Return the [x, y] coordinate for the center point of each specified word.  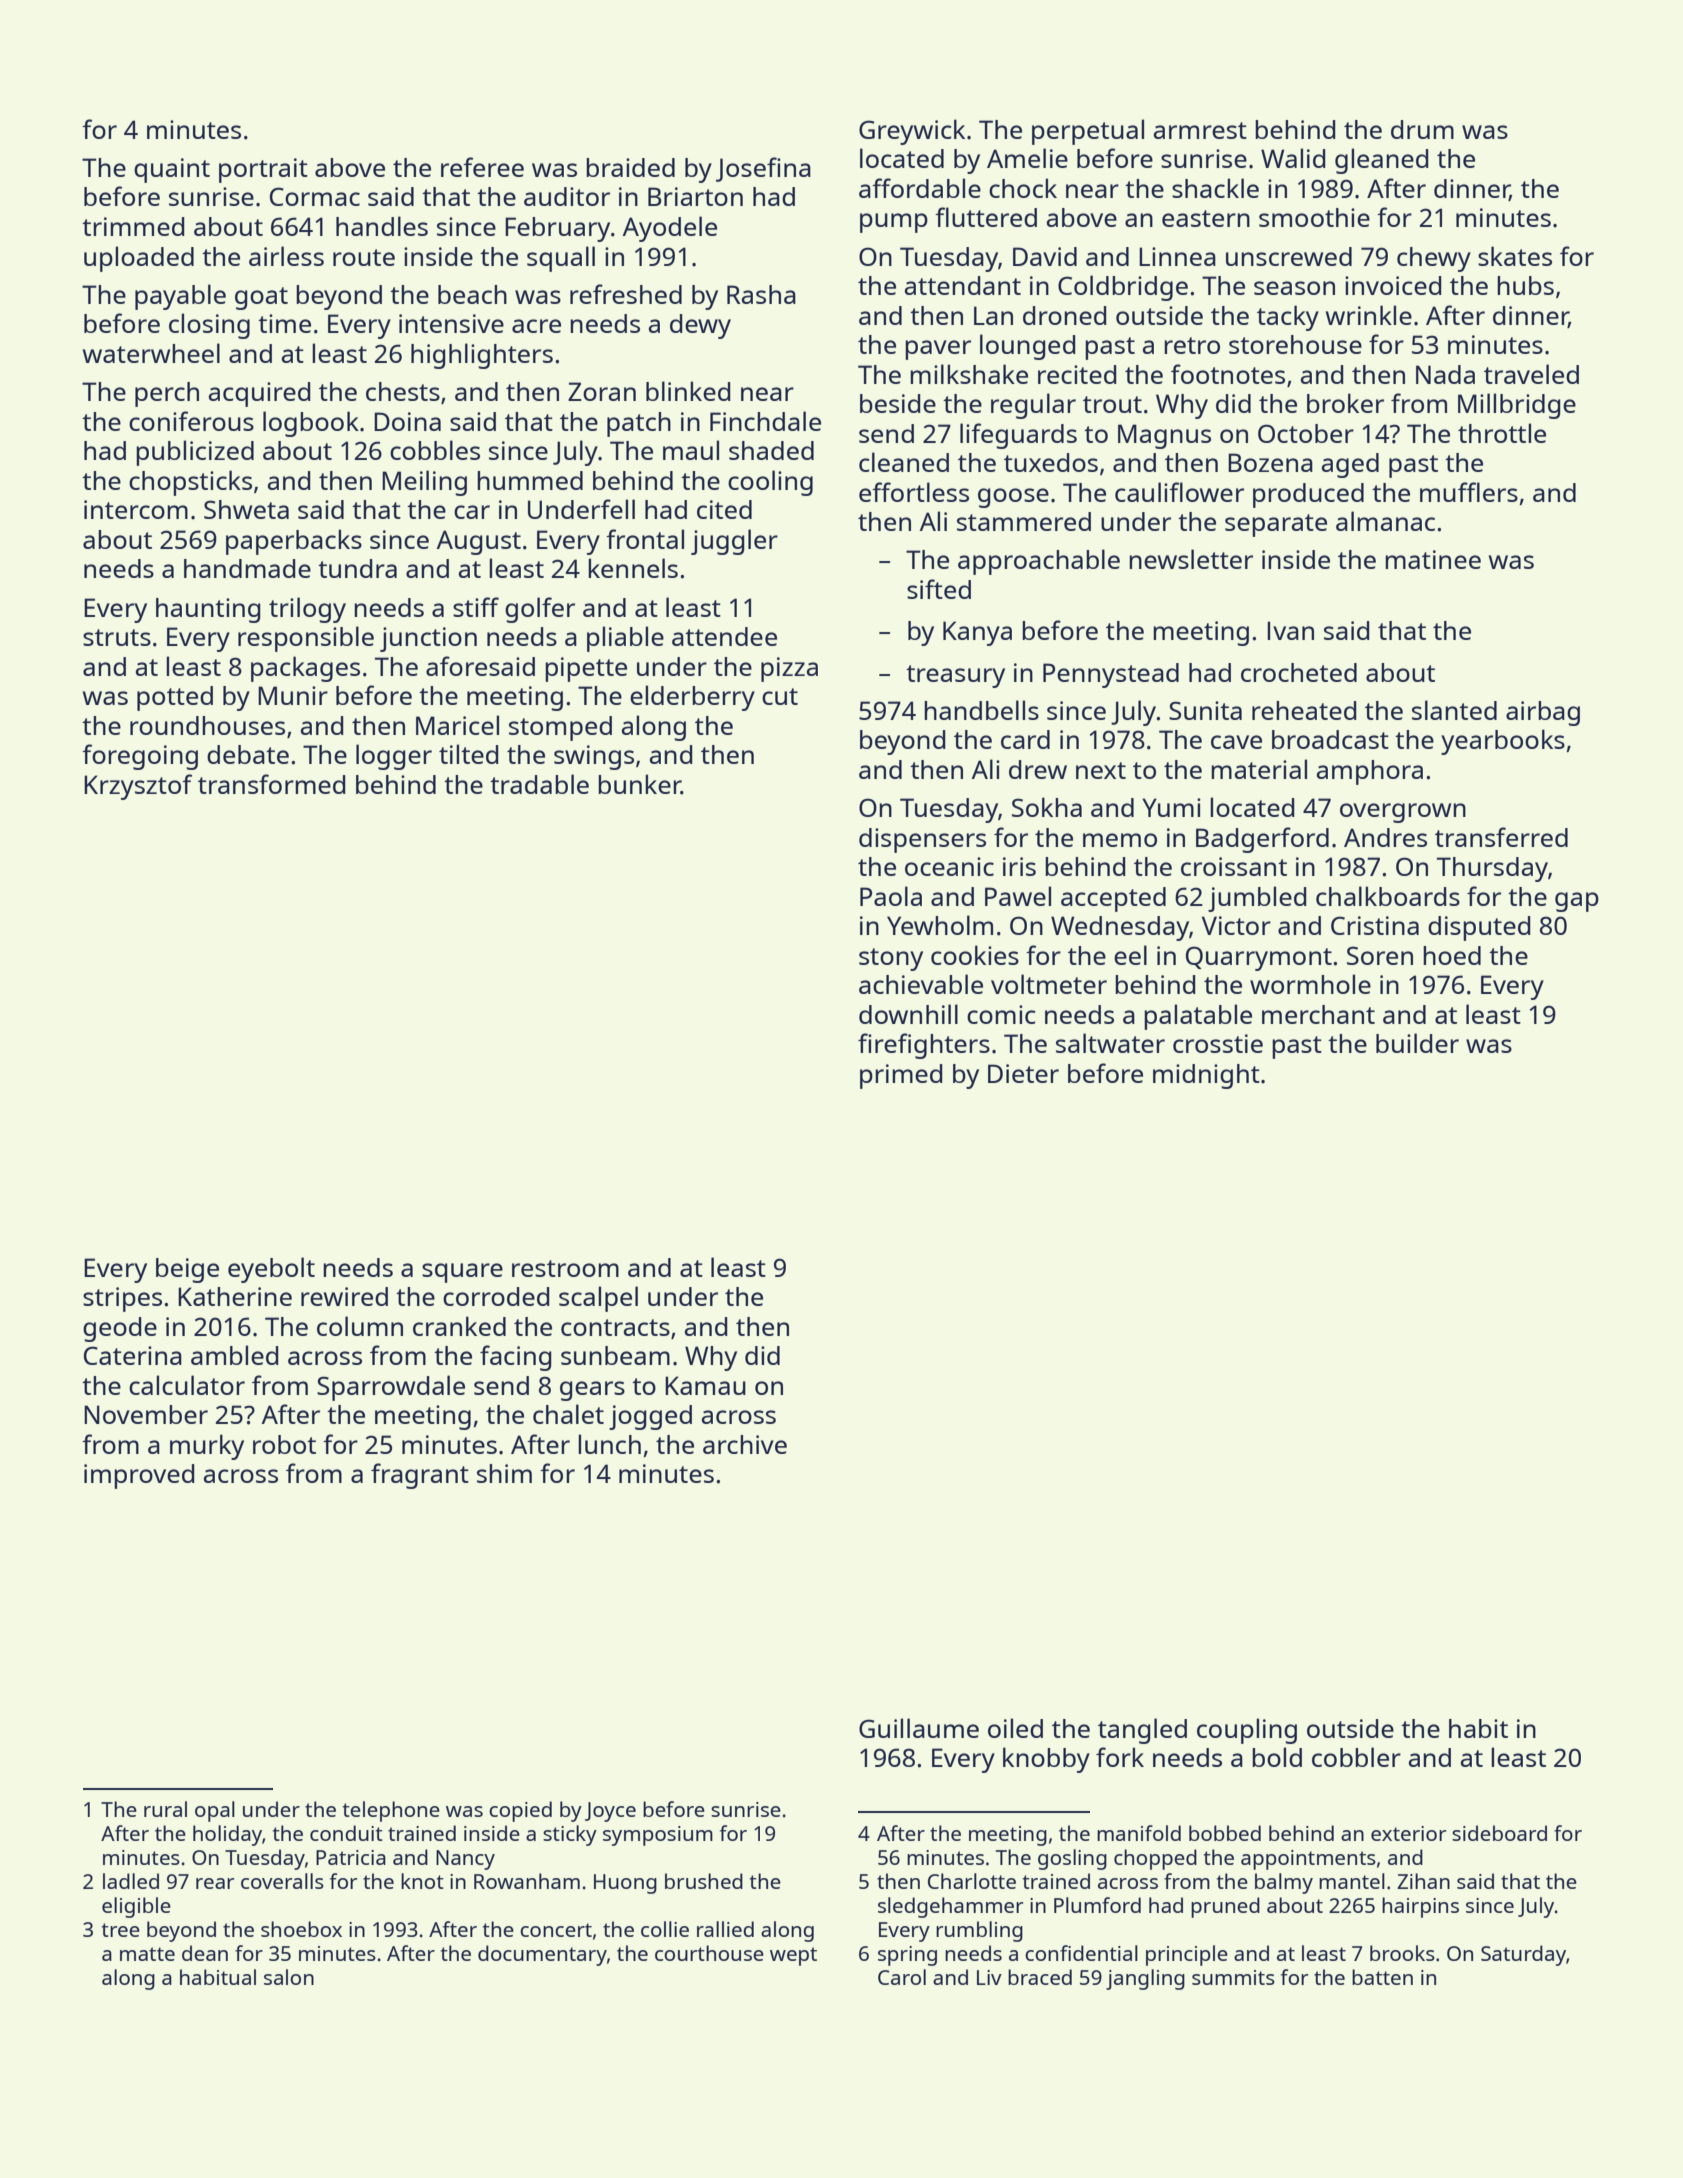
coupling [1247, 1731]
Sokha [1047, 807]
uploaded [139, 259]
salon [289, 1977]
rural [165, 1809]
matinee [1433, 559]
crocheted [1299, 672]
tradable [539, 784]
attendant [963, 285]
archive [745, 1444]
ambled [235, 1355]
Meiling [424, 483]
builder [1417, 1043]
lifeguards [1018, 436]
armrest [1200, 130]
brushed [704, 1881]
